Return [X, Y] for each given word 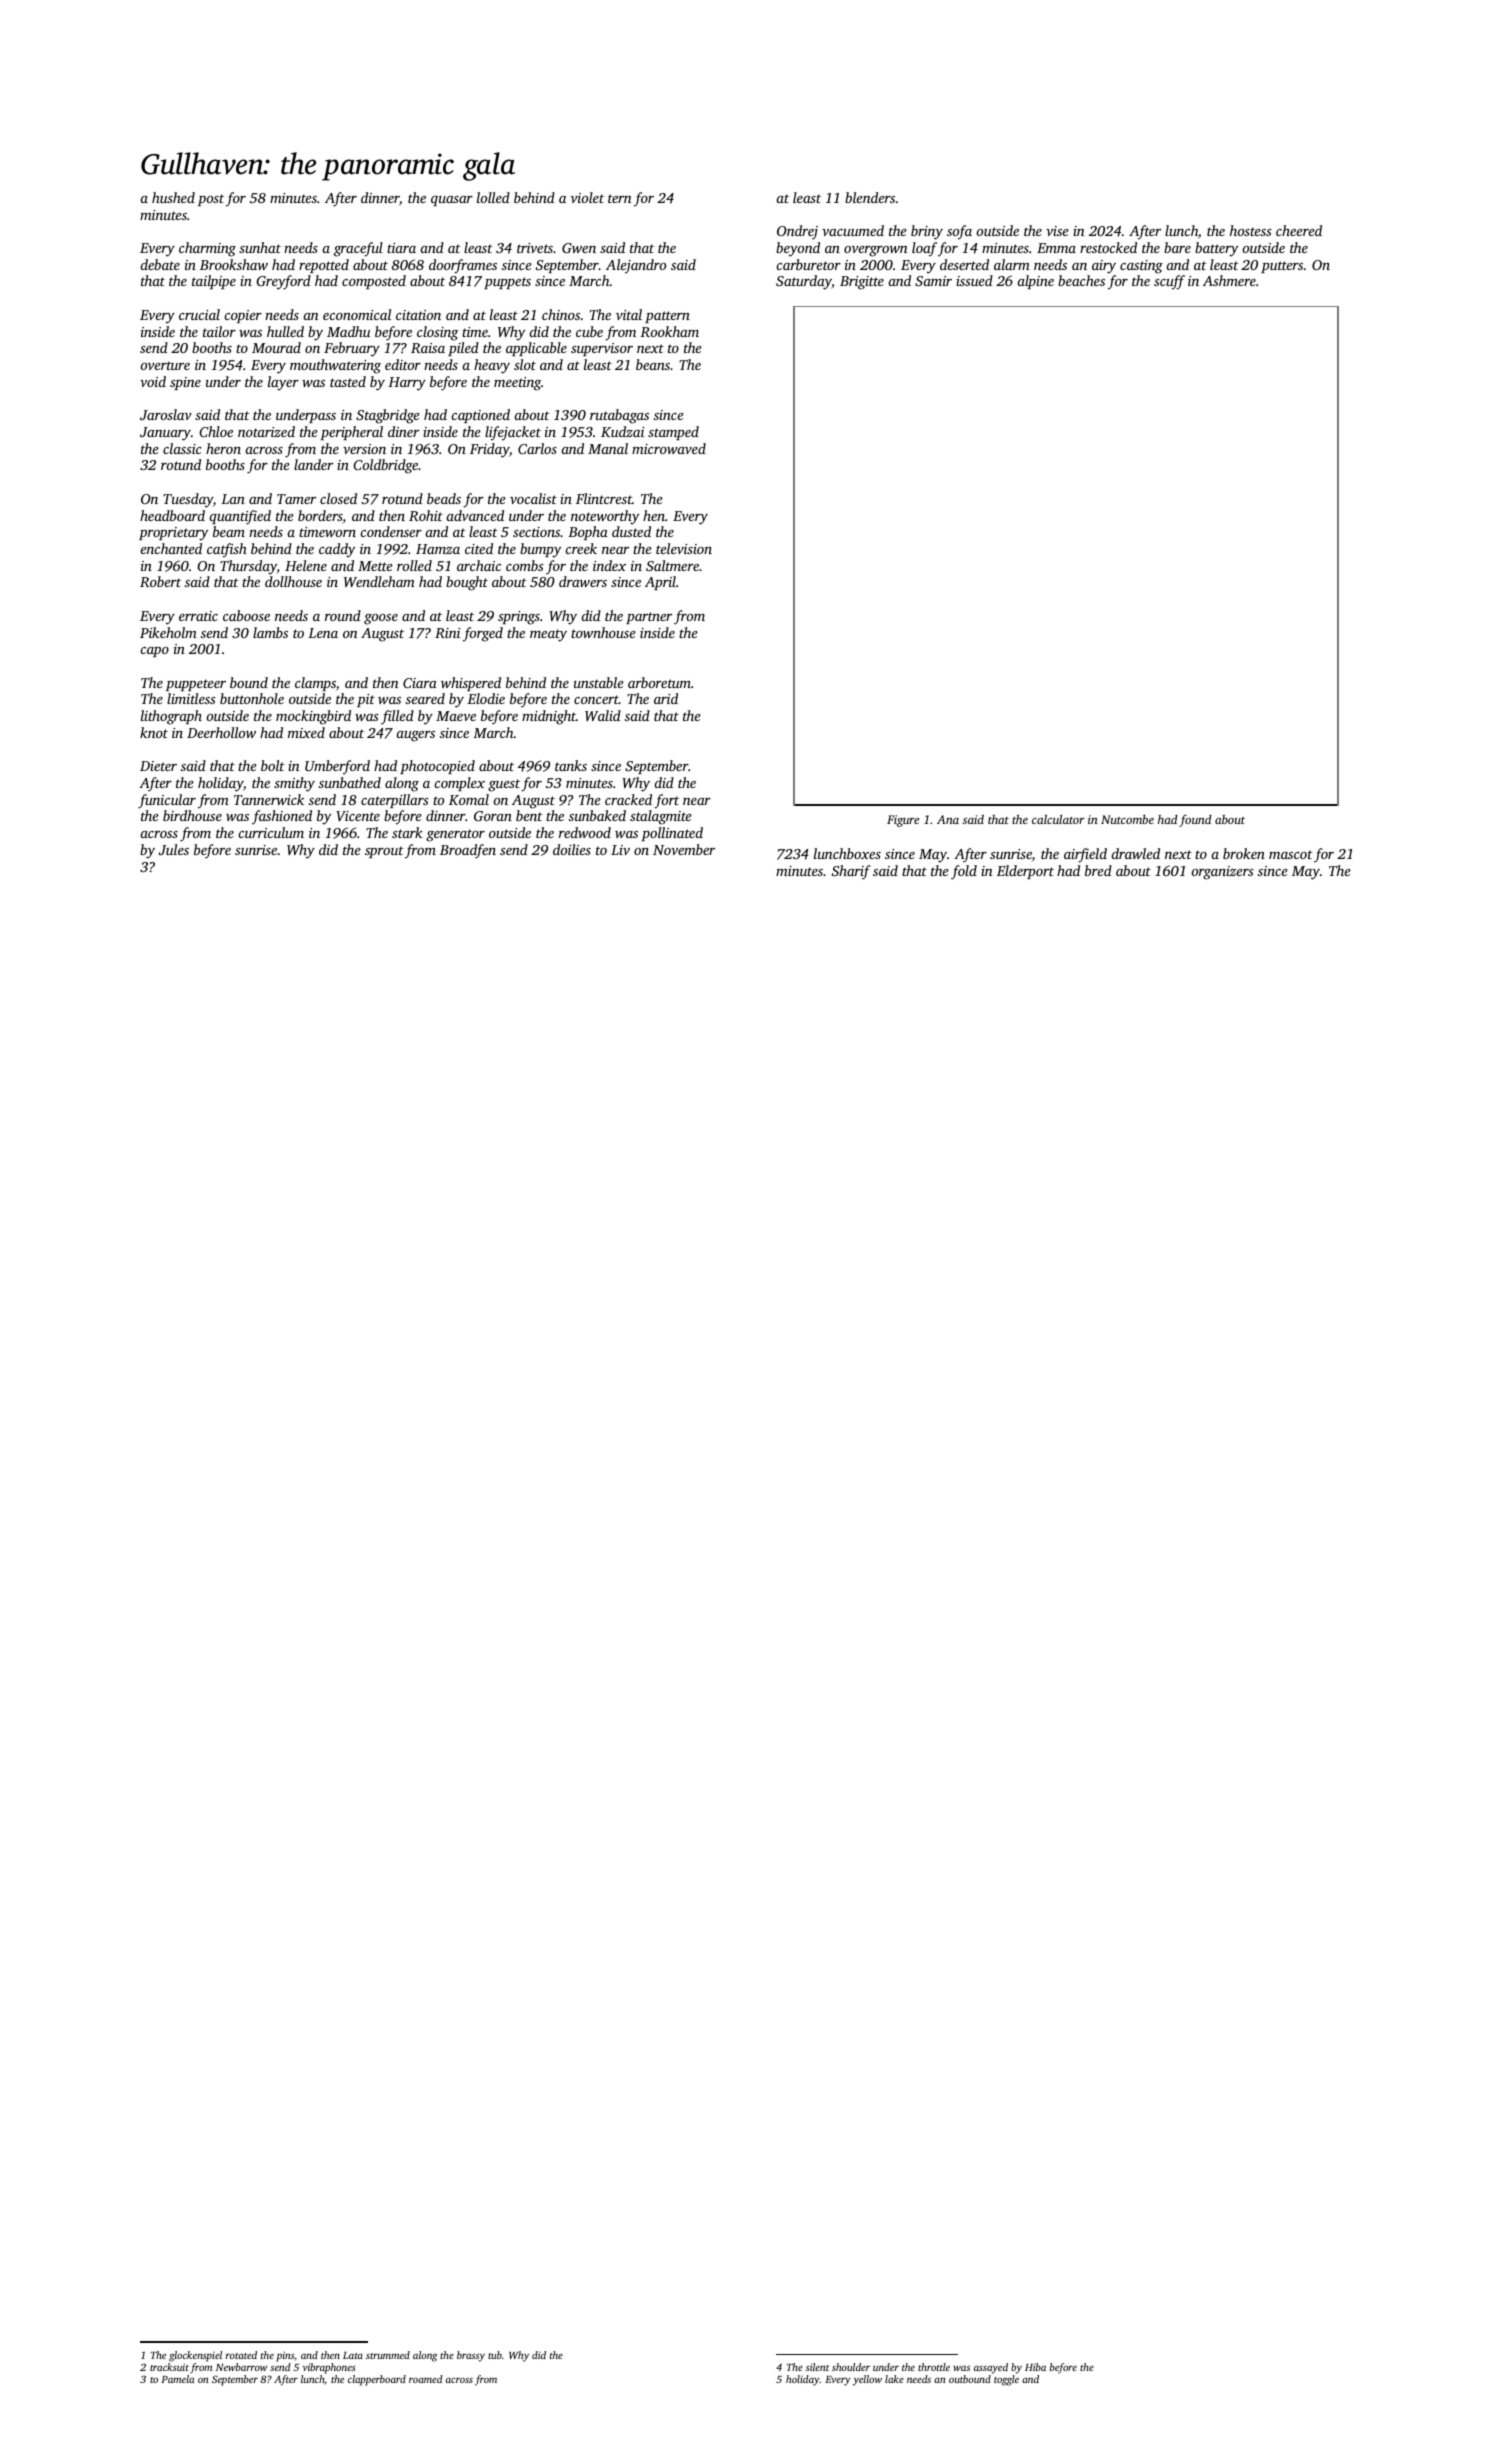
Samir [933, 281]
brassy [471, 2356]
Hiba [1035, 2367]
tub [495, 2355]
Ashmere [1229, 280]
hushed [173, 197]
